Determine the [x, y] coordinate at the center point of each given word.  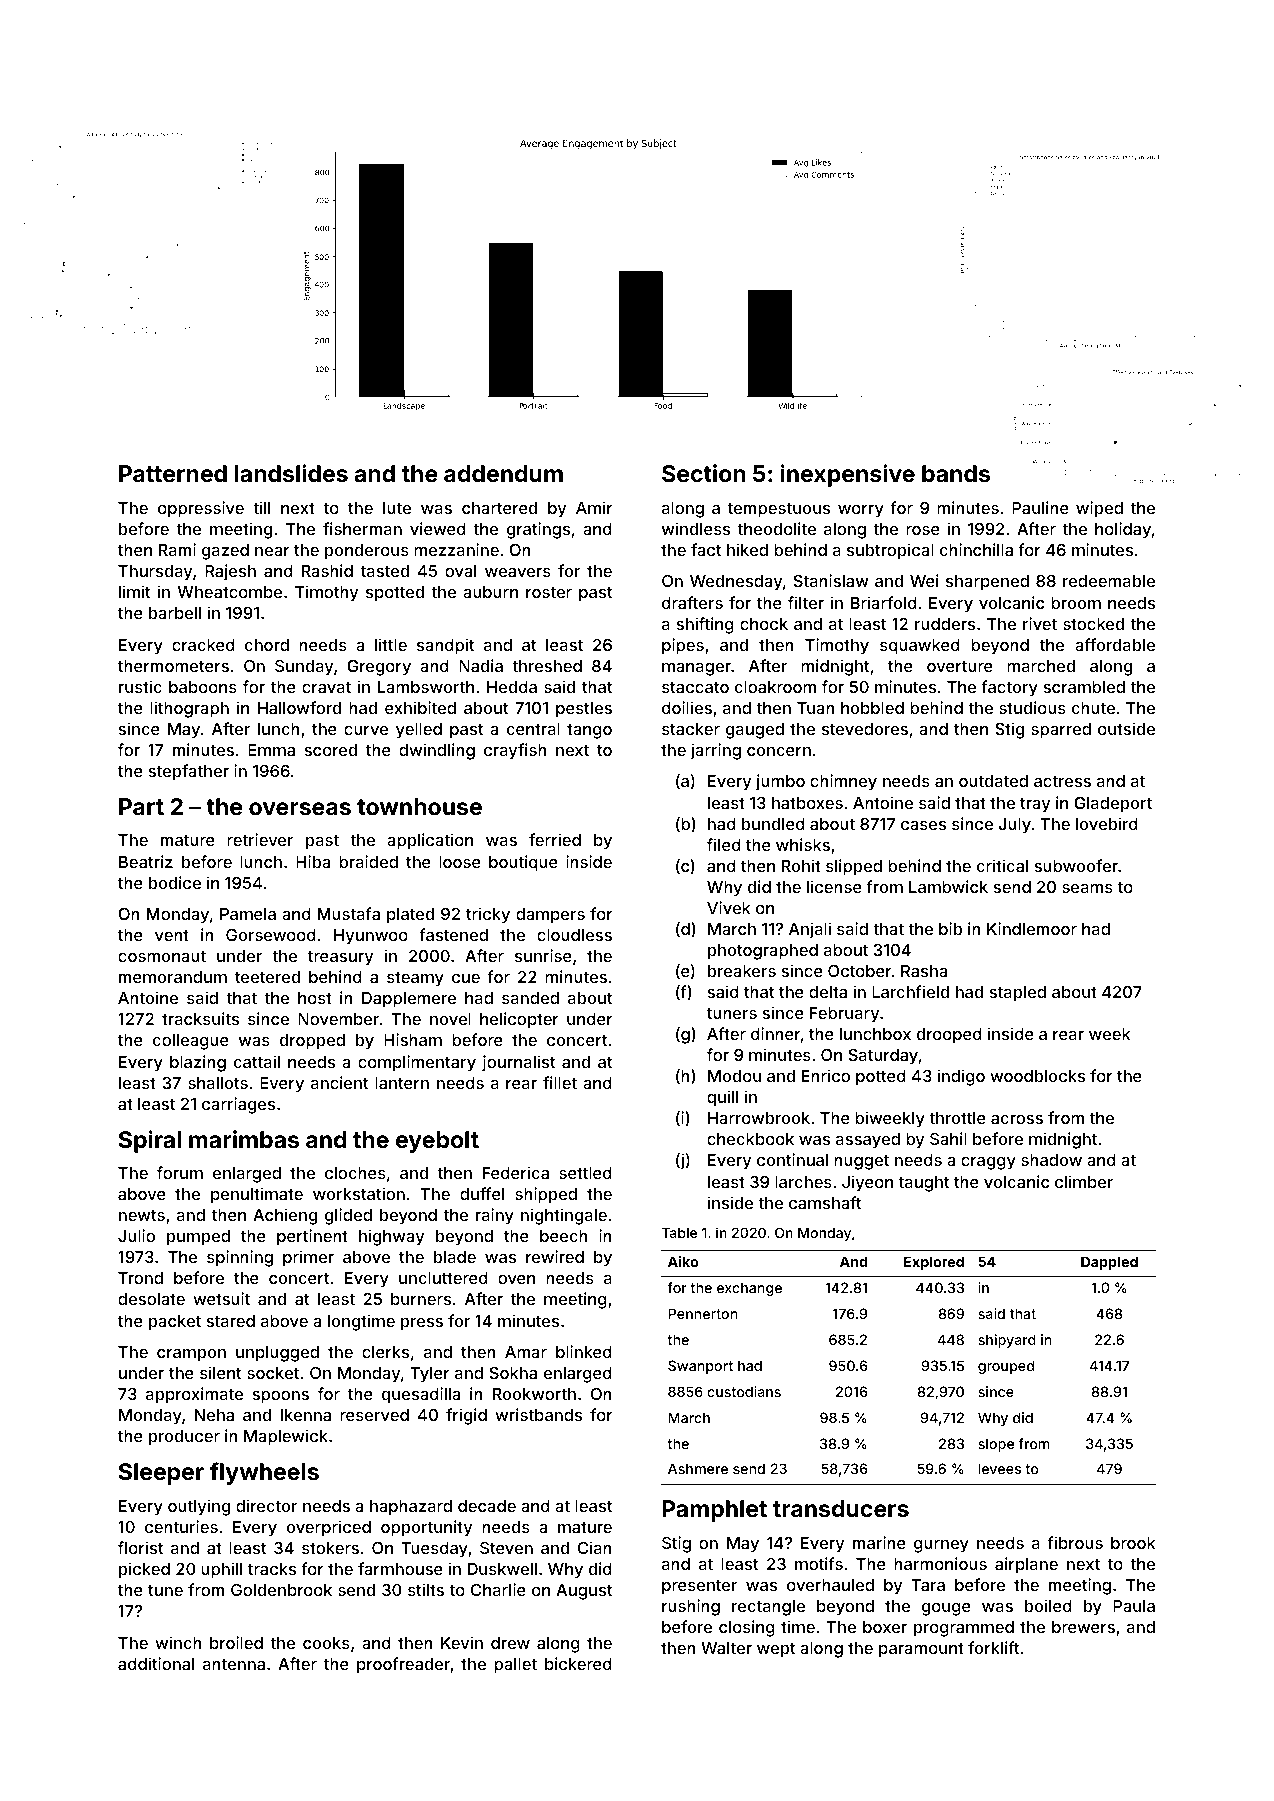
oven [516, 1279]
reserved [374, 1415]
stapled [1018, 994]
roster [549, 592]
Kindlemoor [1032, 928]
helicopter [519, 1020]
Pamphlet [715, 1511]
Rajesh [230, 572]
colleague [191, 1042]
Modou [734, 1076]
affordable [1115, 644]
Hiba [313, 861]
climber [1084, 1181]
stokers [330, 1548]
